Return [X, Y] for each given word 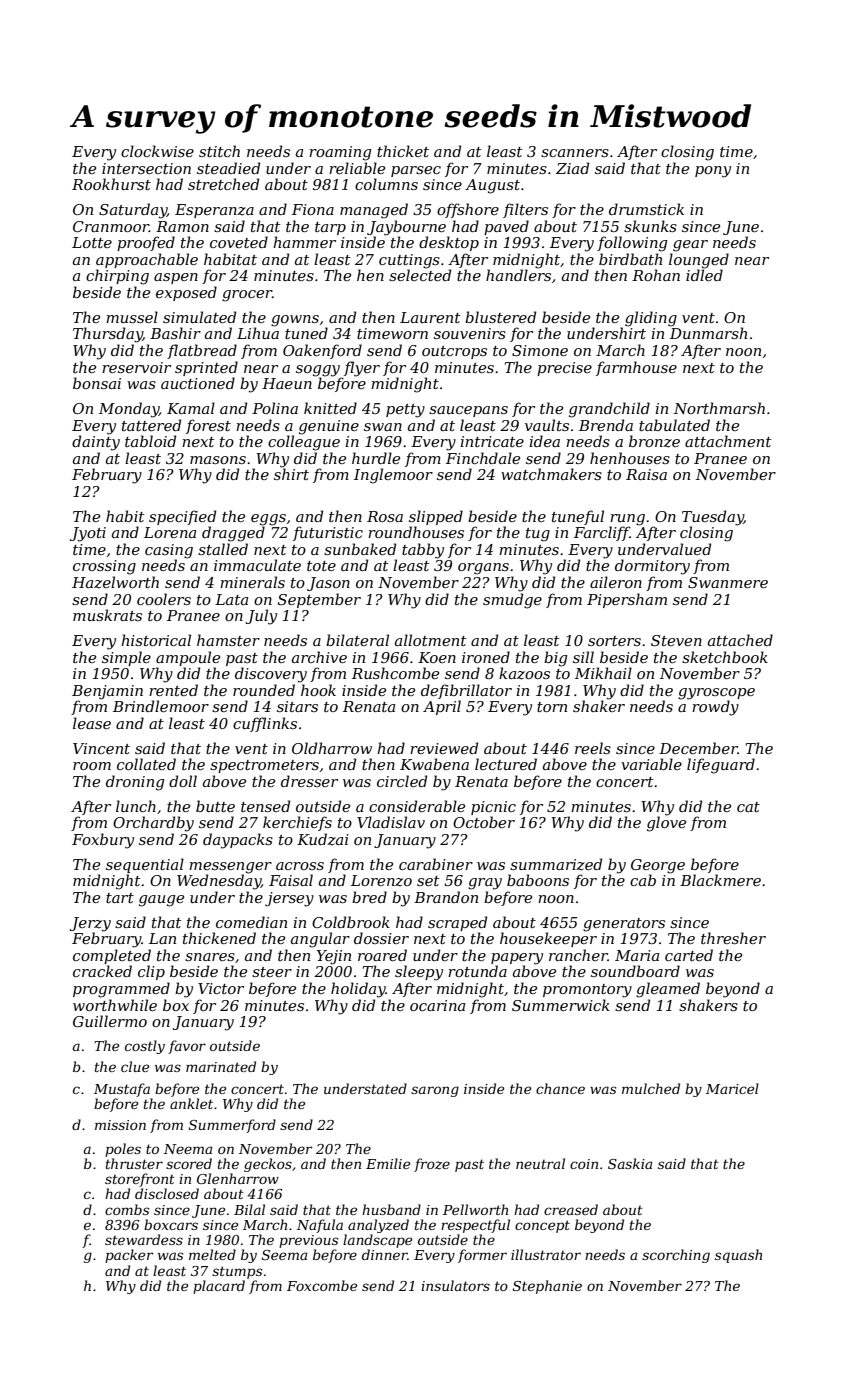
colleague [304, 443]
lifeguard [721, 766]
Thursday [108, 335]
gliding [651, 319]
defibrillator [466, 691]
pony [713, 172]
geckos [268, 1165]
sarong [435, 1091]
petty [405, 411]
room [92, 766]
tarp [330, 228]
